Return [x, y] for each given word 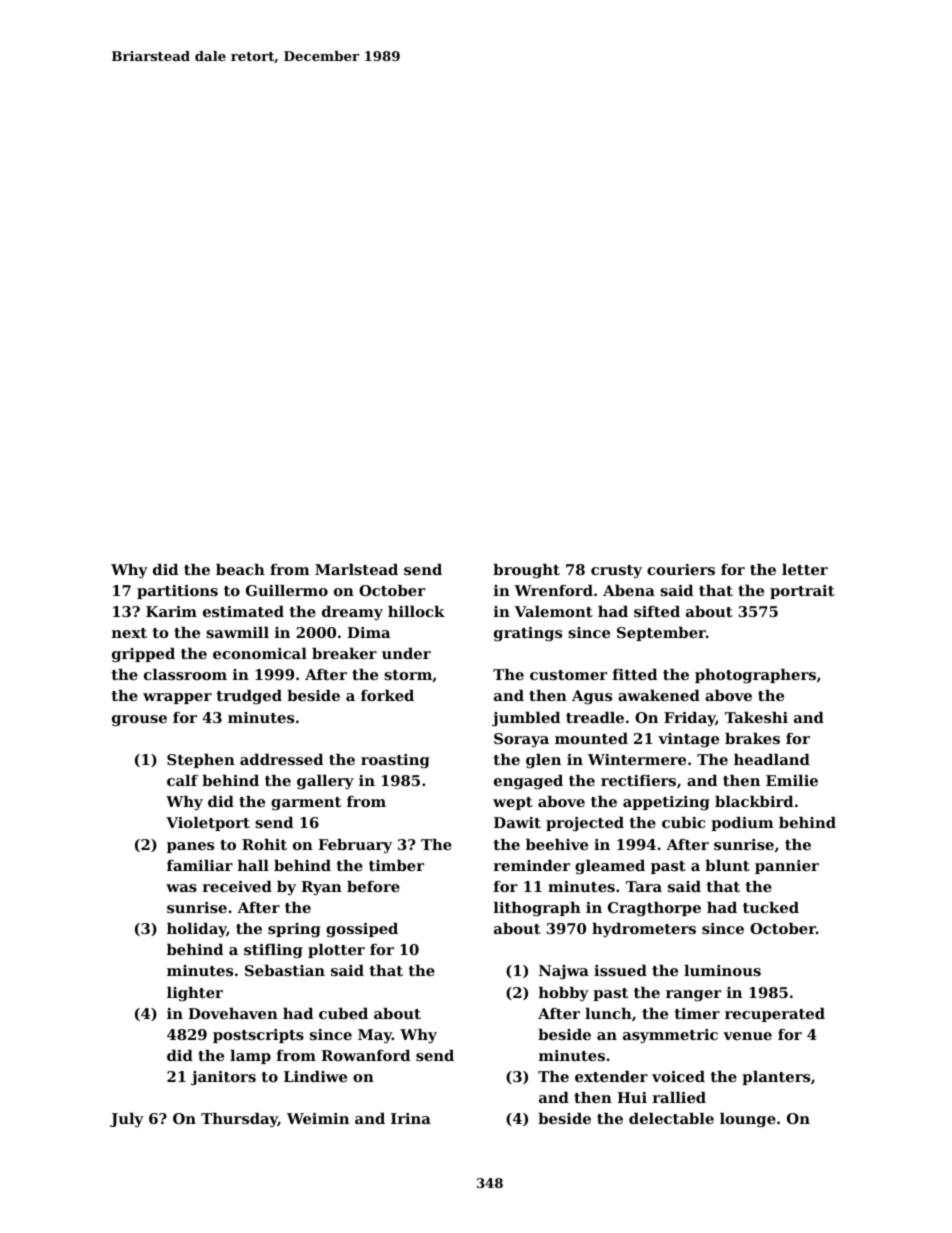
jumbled [526, 719]
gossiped [362, 930]
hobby [564, 994]
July [127, 1120]
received [237, 886]
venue [747, 1036]
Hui [632, 1097]
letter [805, 569]
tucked [771, 907]
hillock [416, 611]
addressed [281, 759]
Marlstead [356, 569]
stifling [273, 951]
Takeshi [756, 717]
